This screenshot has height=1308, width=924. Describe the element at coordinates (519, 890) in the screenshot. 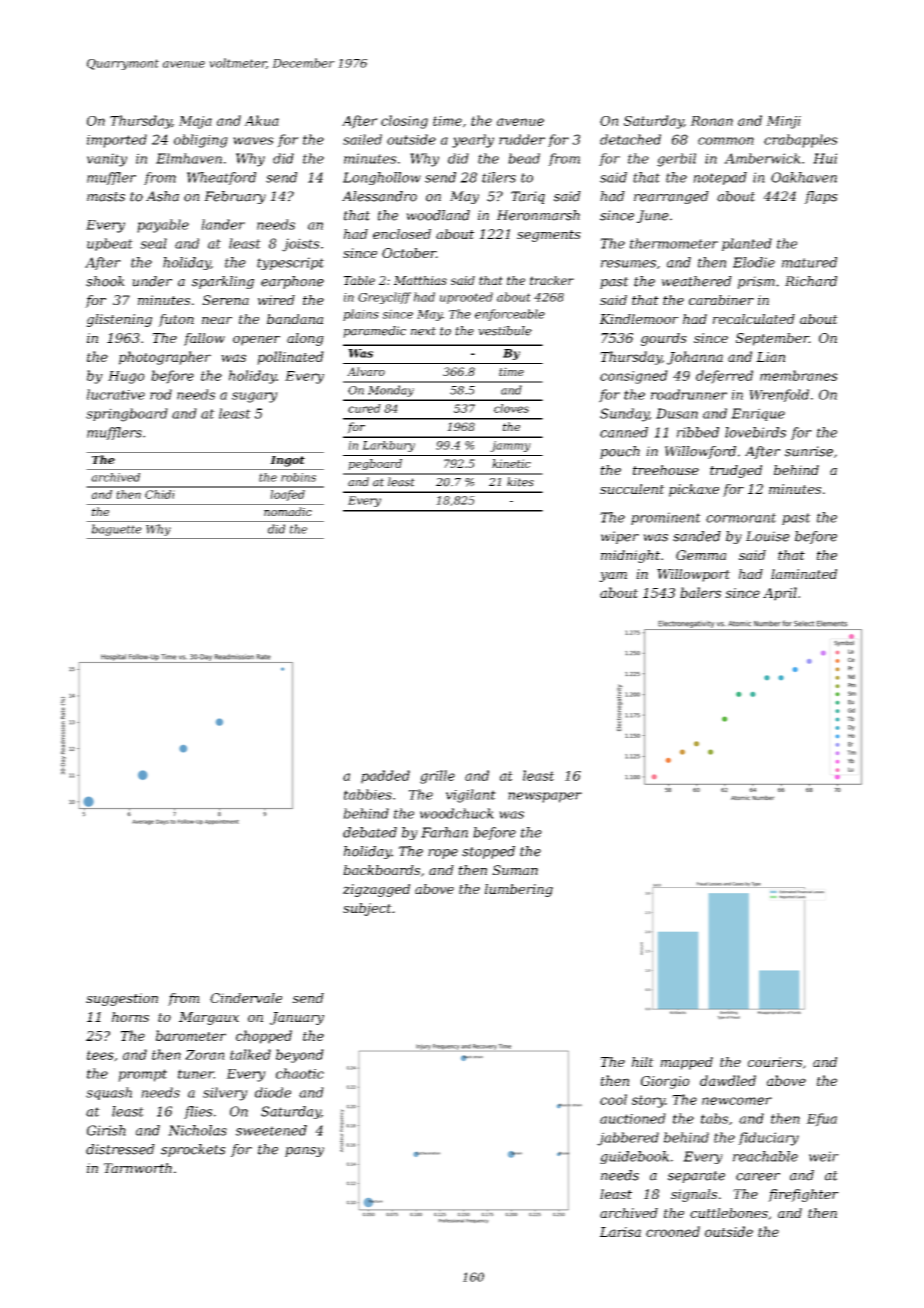

I see `lumbering` at that location.
